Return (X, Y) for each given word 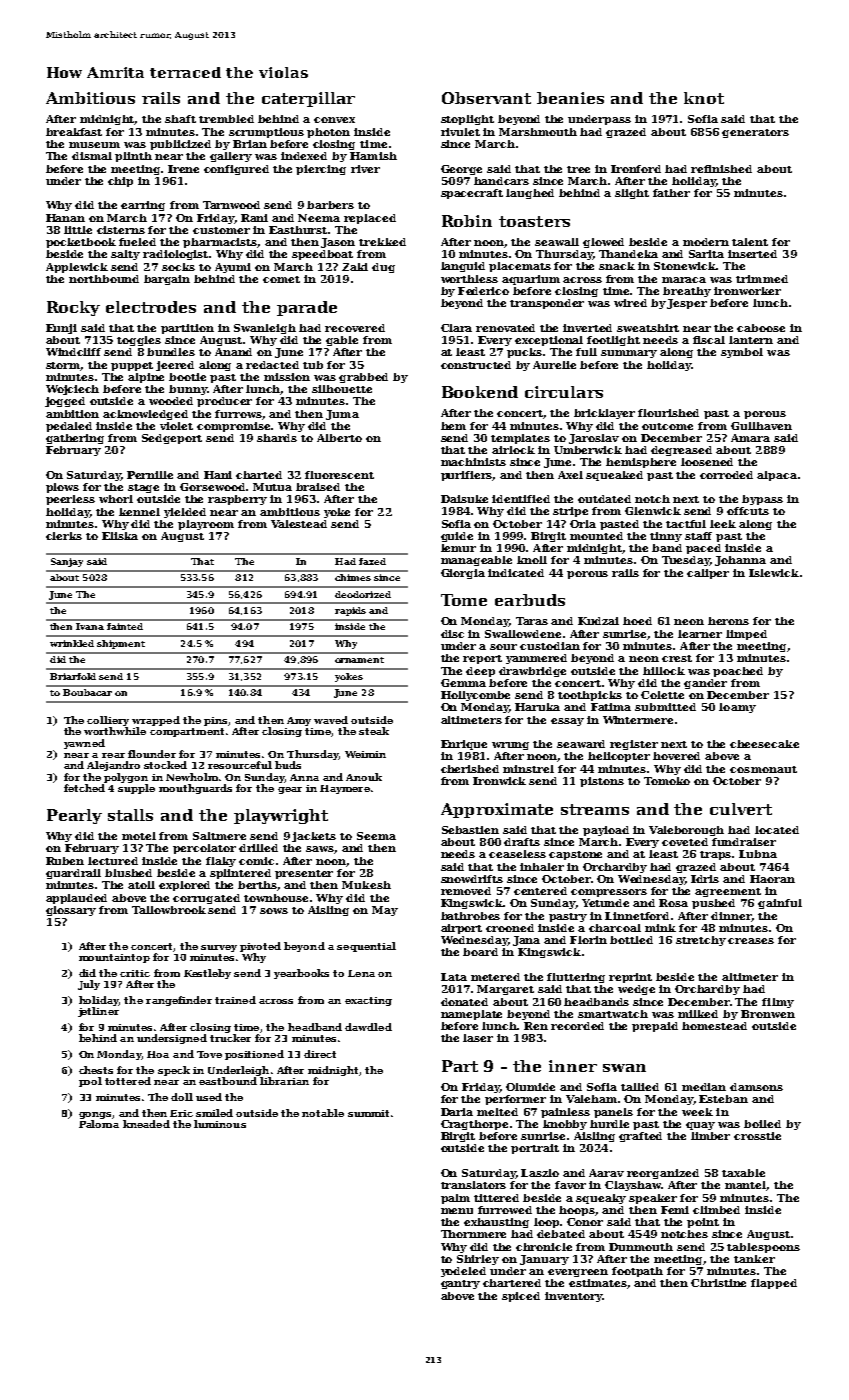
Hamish (373, 156)
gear (290, 790)
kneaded (146, 1124)
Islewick (774, 573)
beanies (570, 98)
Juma (342, 415)
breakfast (74, 132)
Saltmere (219, 836)
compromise (234, 427)
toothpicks (590, 696)
